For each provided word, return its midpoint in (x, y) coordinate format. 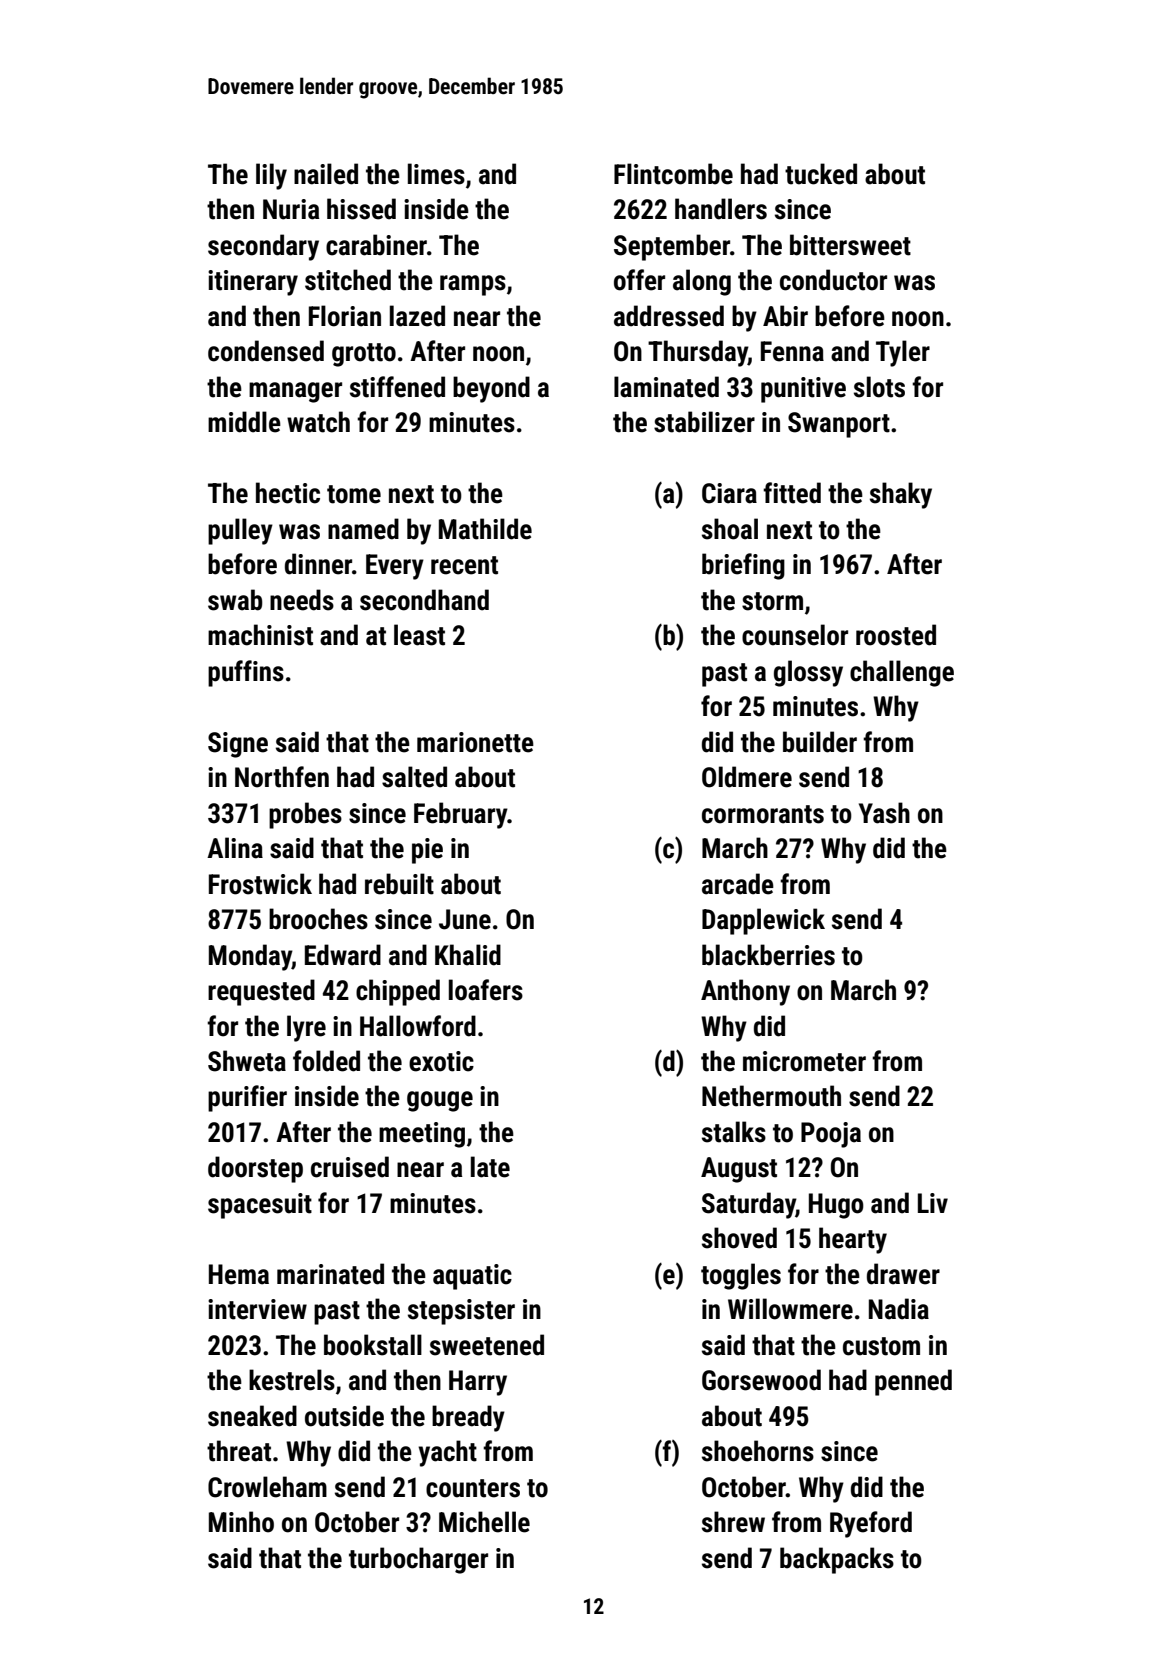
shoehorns (758, 1451)
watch (318, 422)
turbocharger (418, 1560)
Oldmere (747, 777)
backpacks (837, 1560)
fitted (792, 493)
